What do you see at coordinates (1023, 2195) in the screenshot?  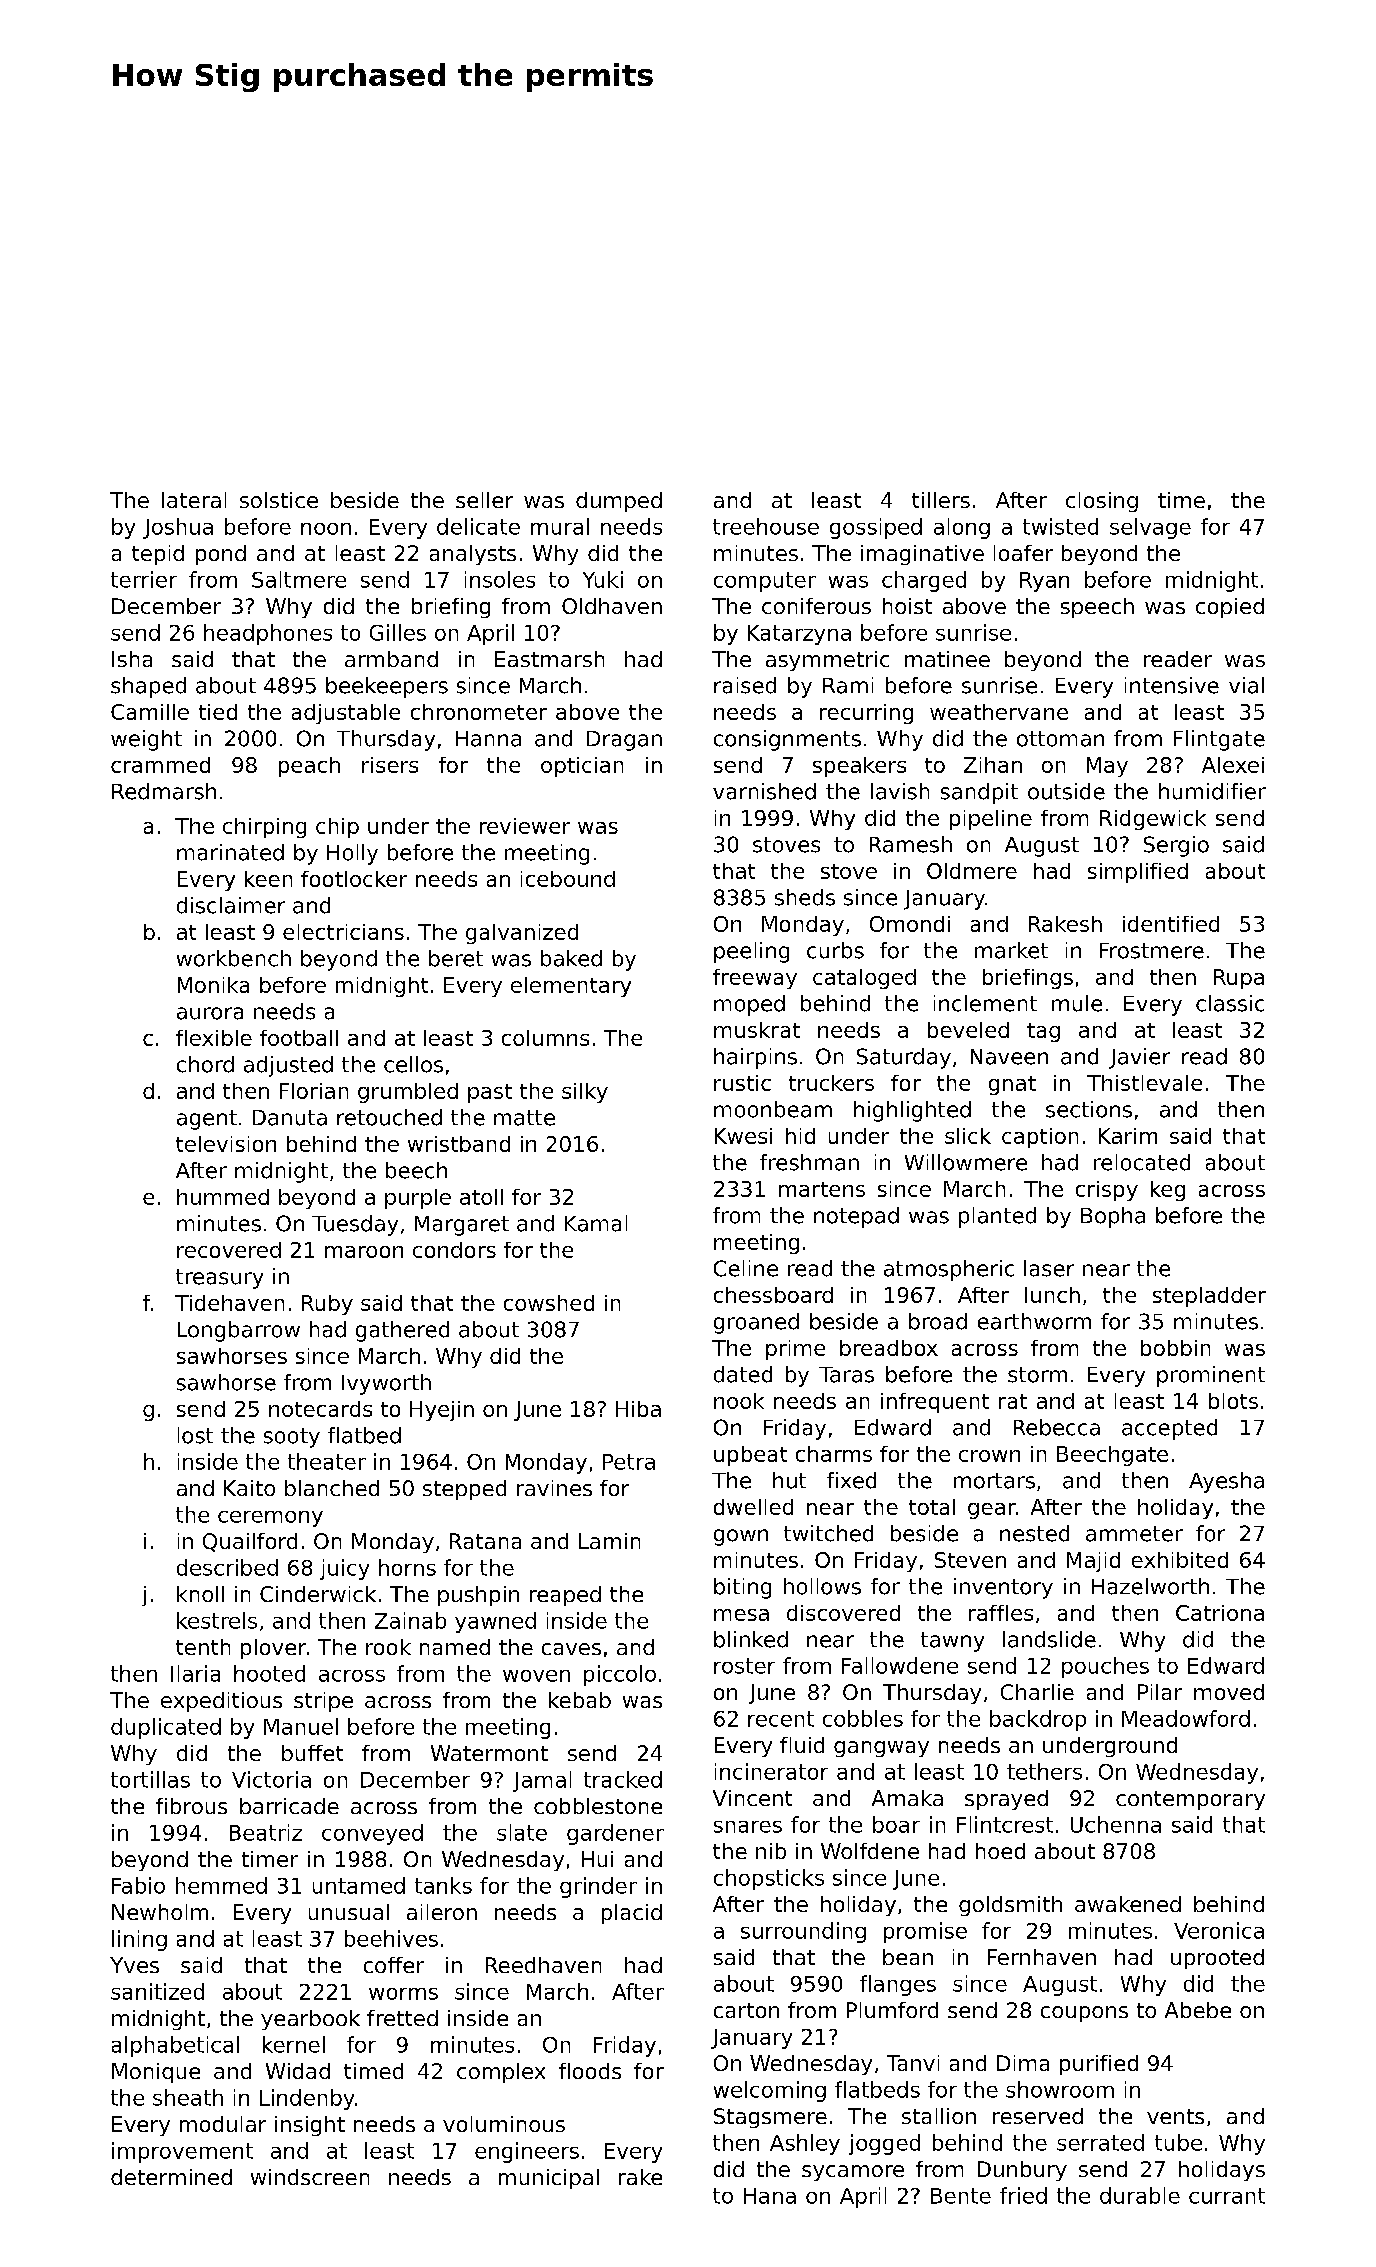 I see `fried` at bounding box center [1023, 2195].
